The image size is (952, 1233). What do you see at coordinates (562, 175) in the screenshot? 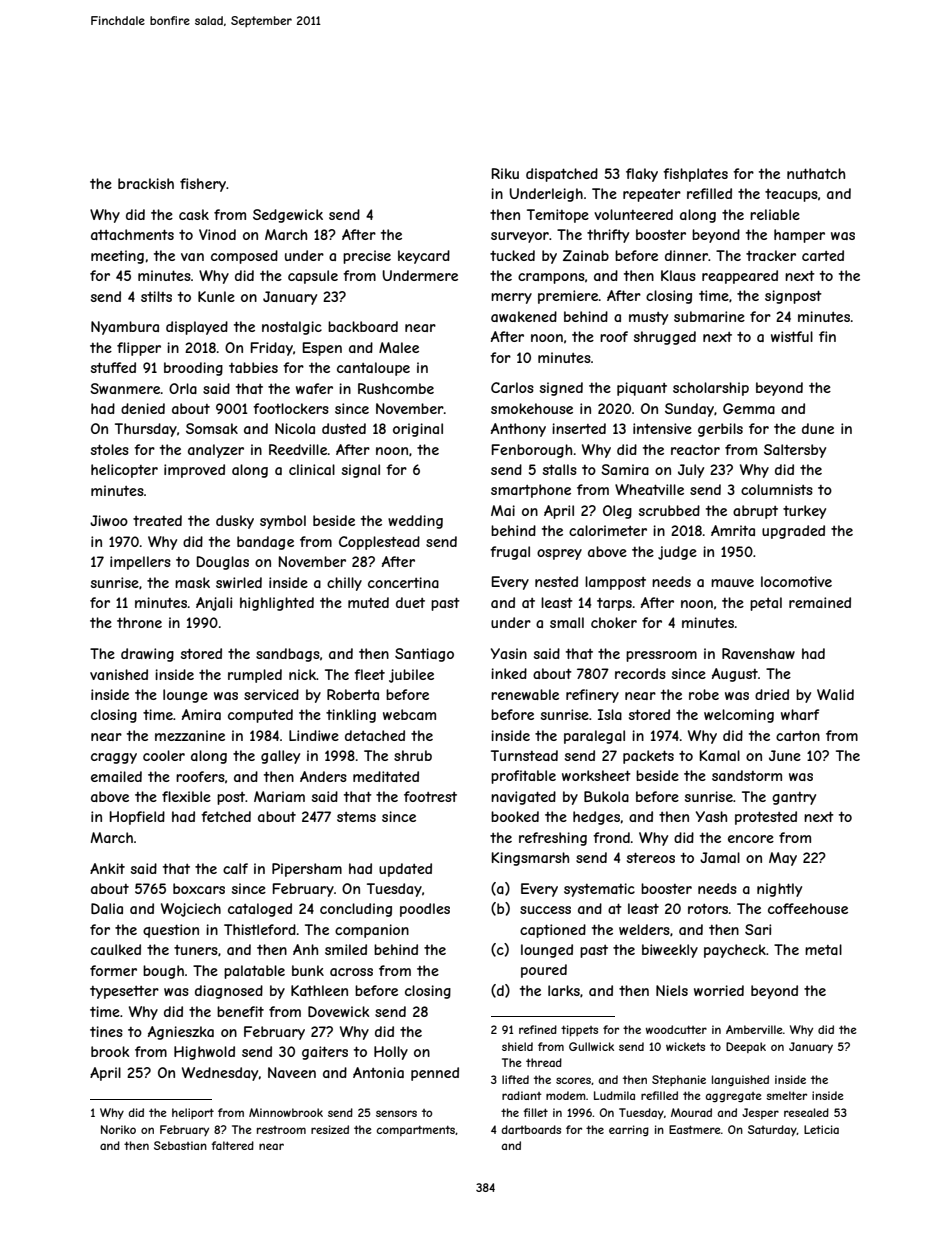
I see `dispatched` at bounding box center [562, 175].
